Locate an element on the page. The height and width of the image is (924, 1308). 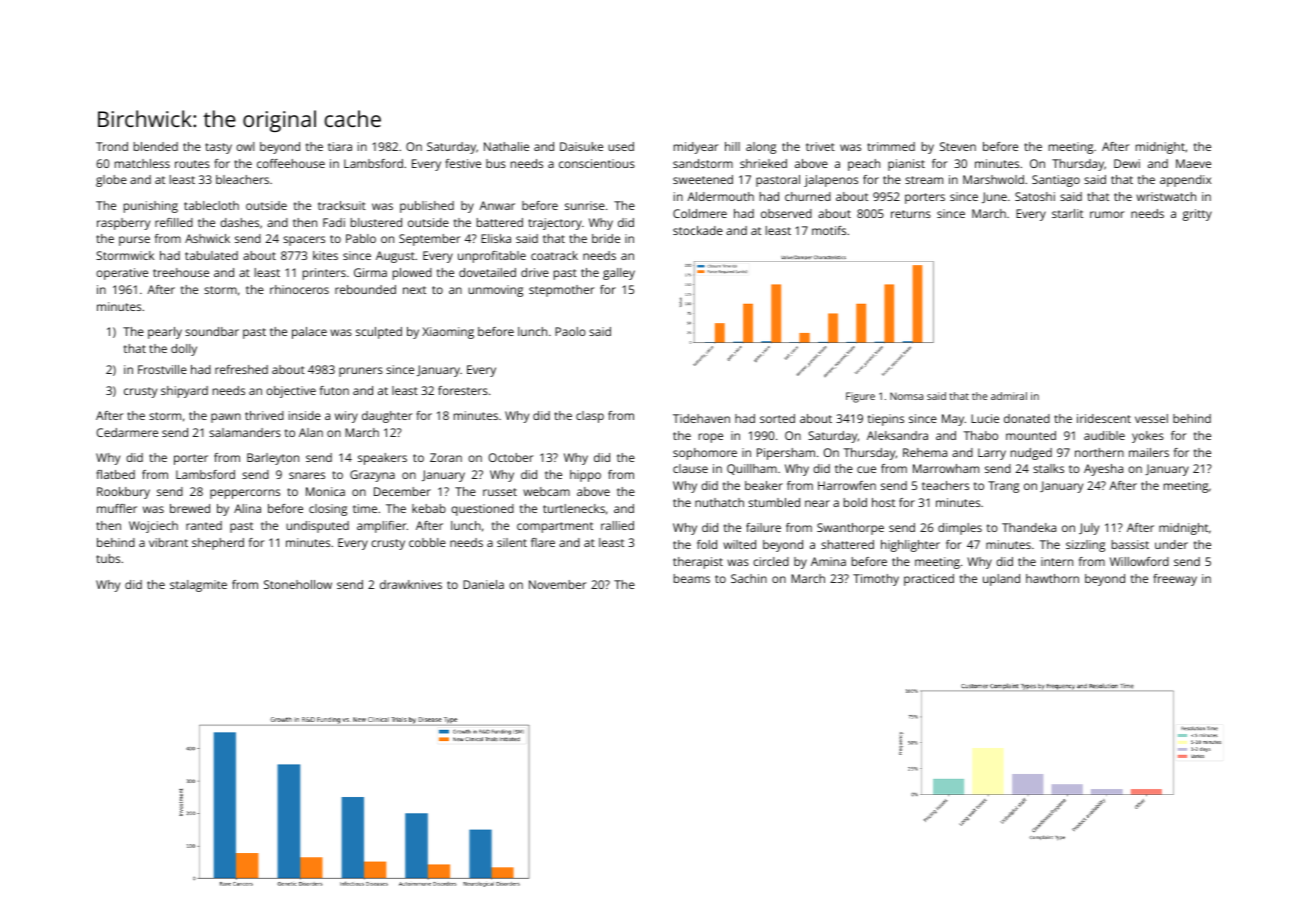
punishing is located at coordinates (151, 207).
